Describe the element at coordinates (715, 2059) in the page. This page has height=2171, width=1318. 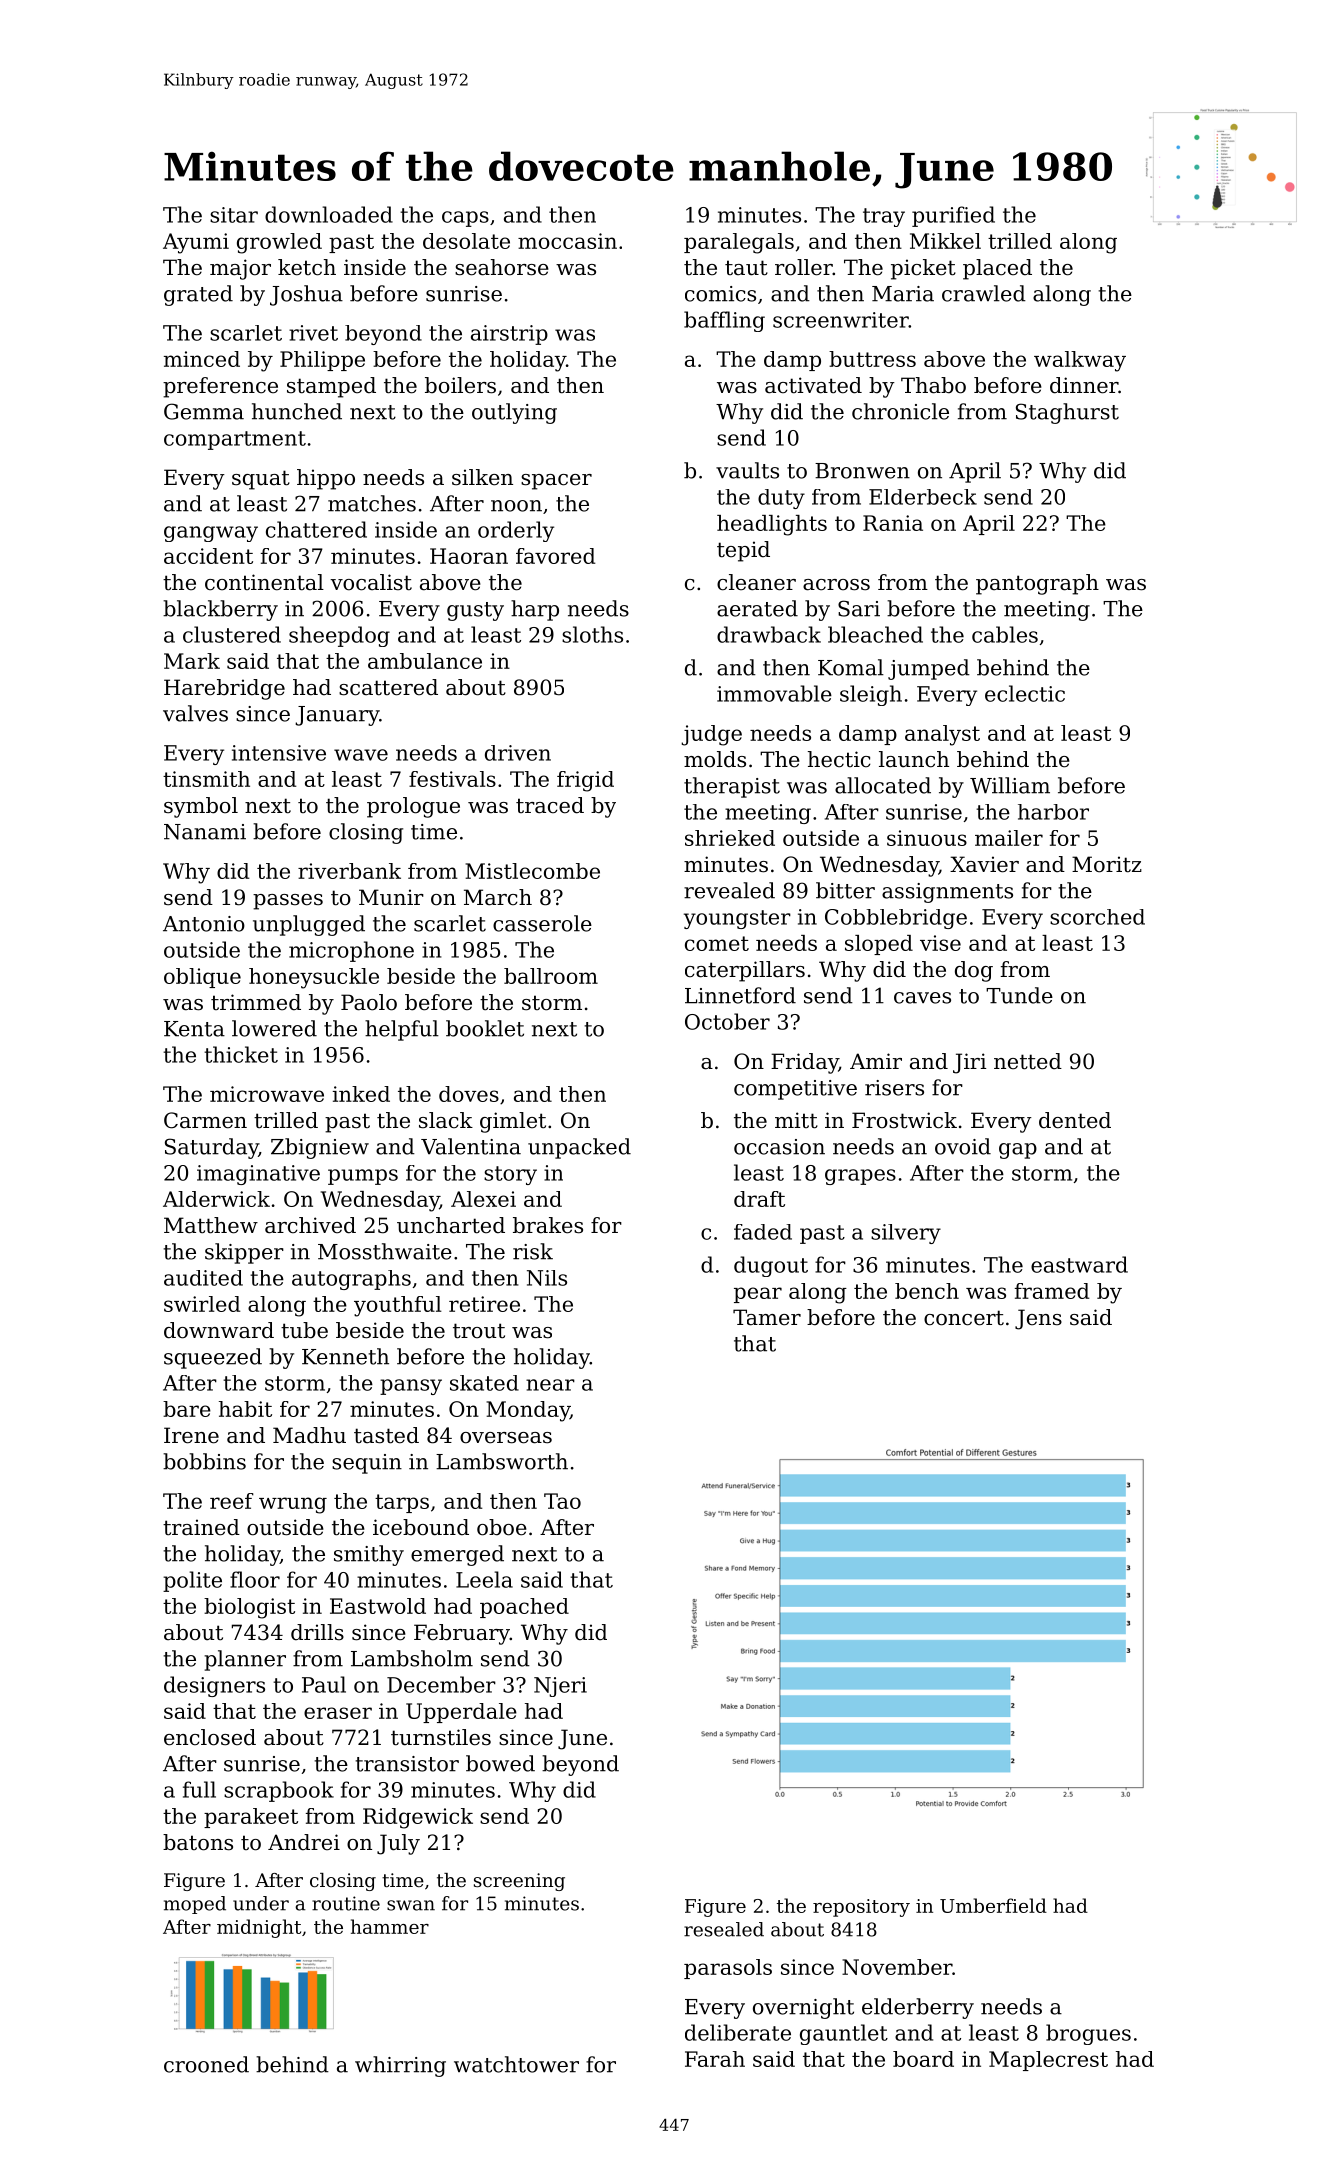
I see `Farah` at that location.
